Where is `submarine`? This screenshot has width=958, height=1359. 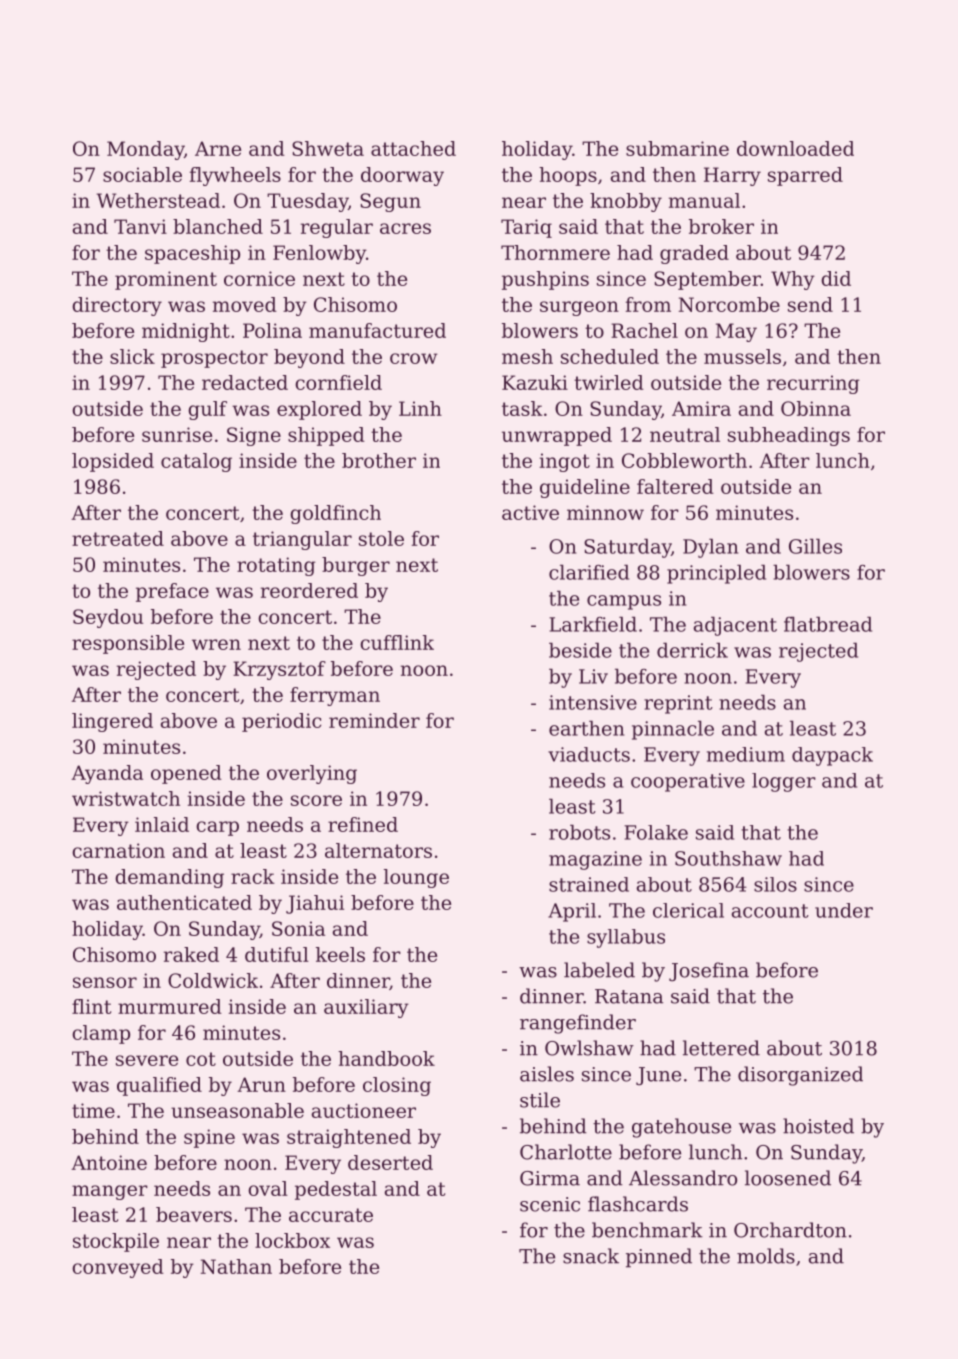
submarine is located at coordinates (677, 148).
